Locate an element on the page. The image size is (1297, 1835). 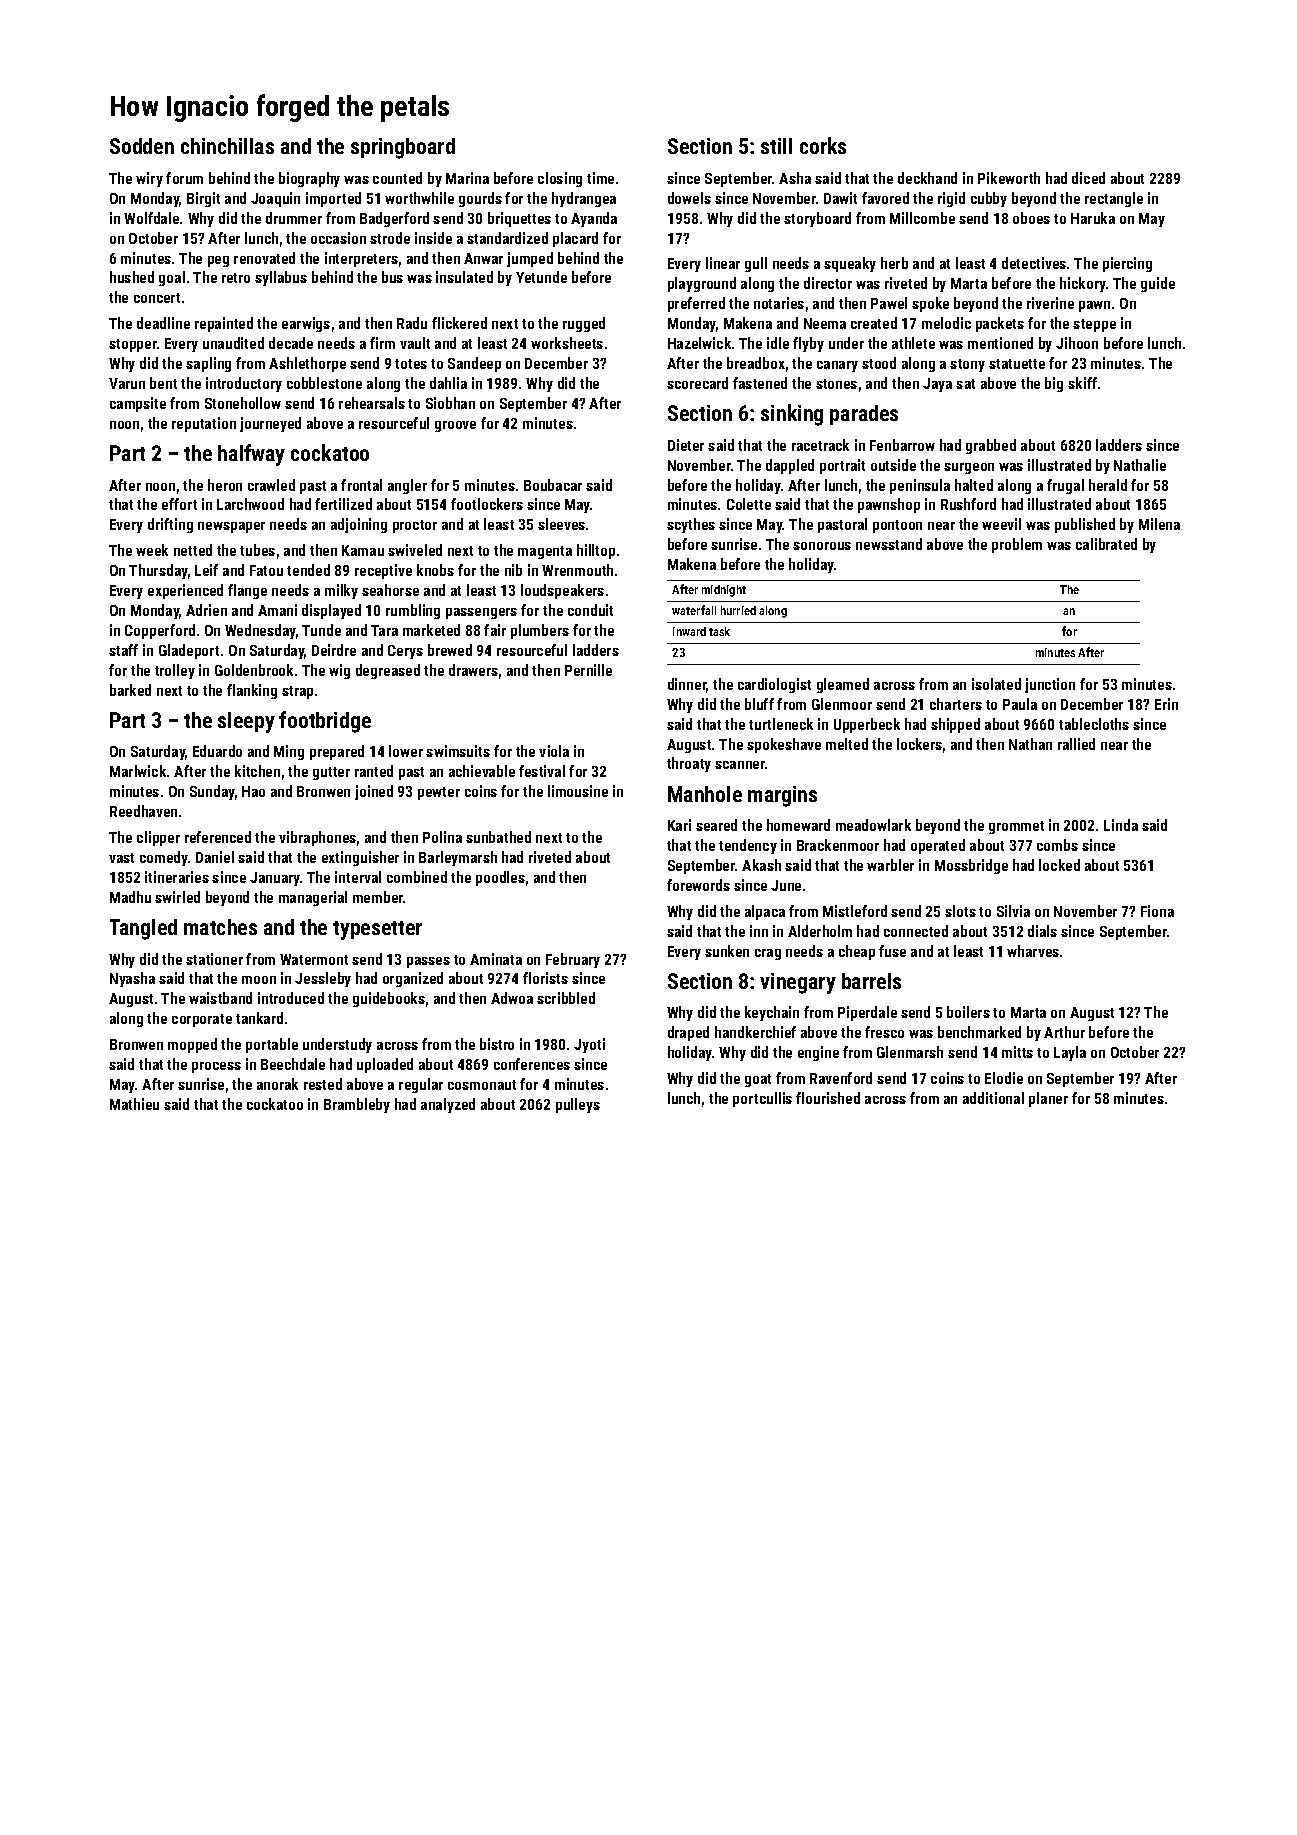
scribbled is located at coordinates (566, 998).
